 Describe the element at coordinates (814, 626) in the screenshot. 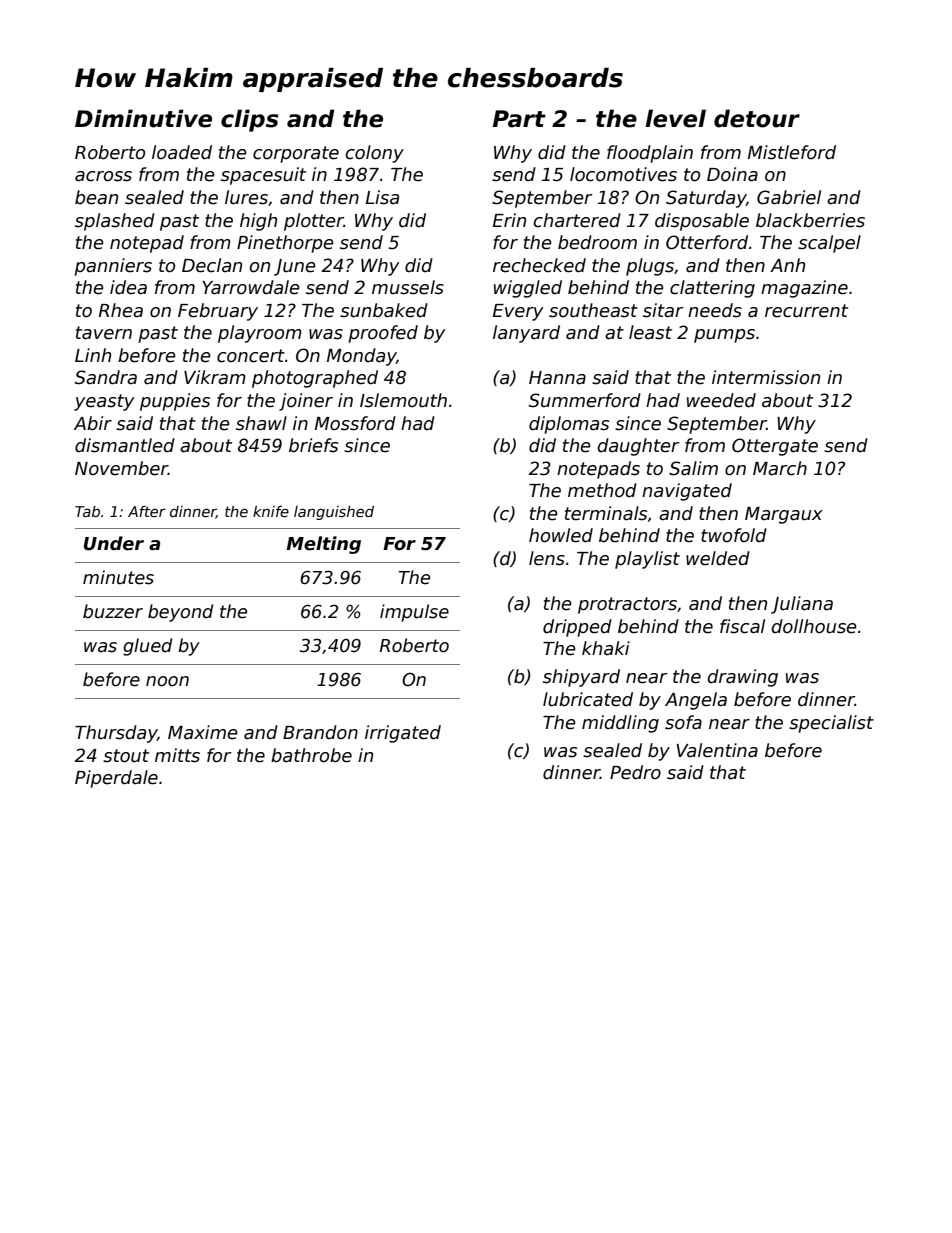

I see `dollhouse` at that location.
